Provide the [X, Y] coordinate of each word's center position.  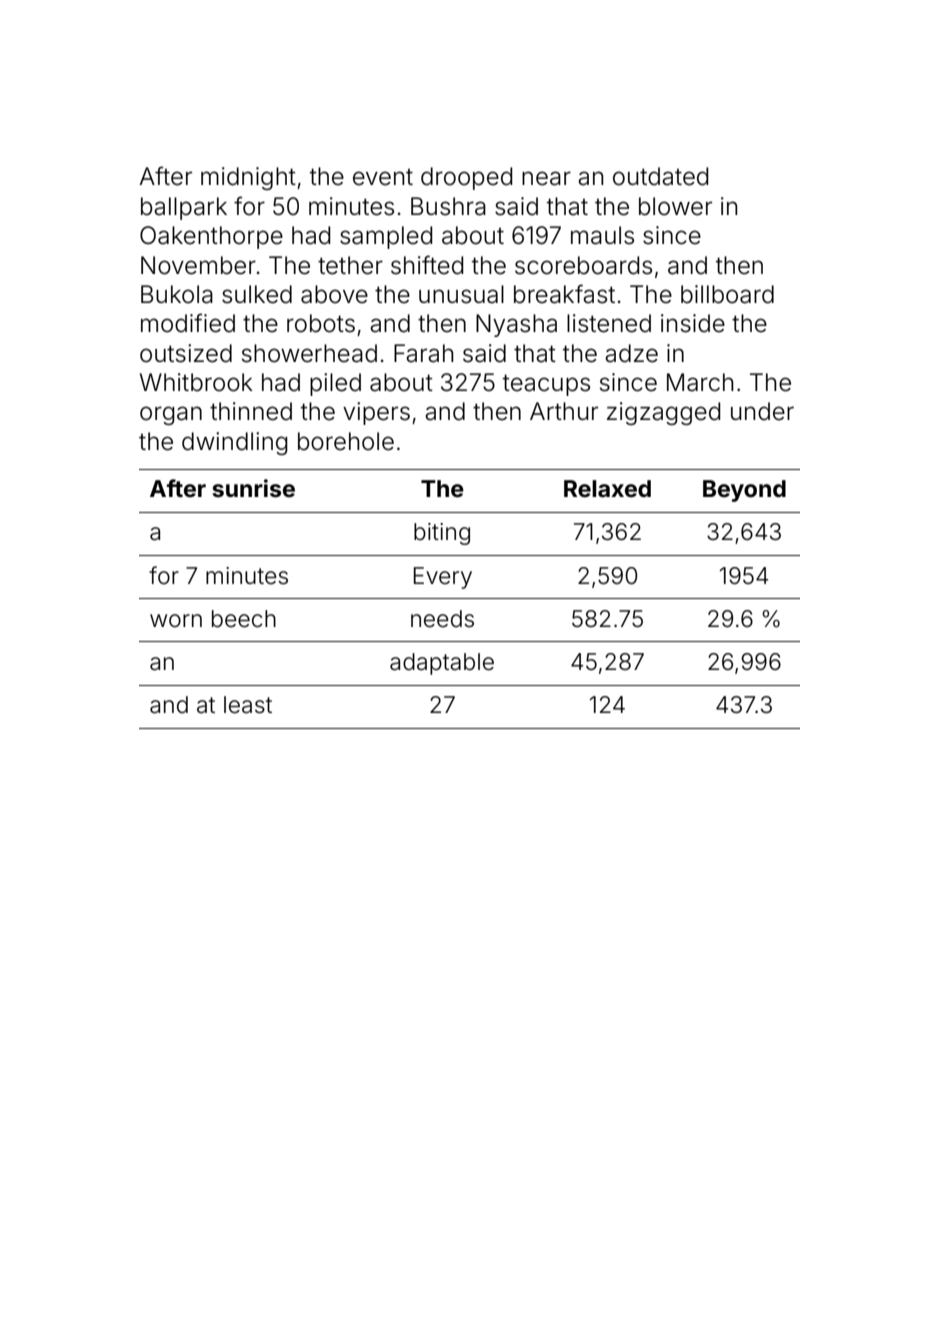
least [248, 705]
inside [693, 323]
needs [442, 619]
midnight [248, 178]
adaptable [442, 664]
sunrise [253, 488]
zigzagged [663, 413]
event [383, 177]
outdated [660, 176]
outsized [186, 353]
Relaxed [607, 489]
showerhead [309, 353]
